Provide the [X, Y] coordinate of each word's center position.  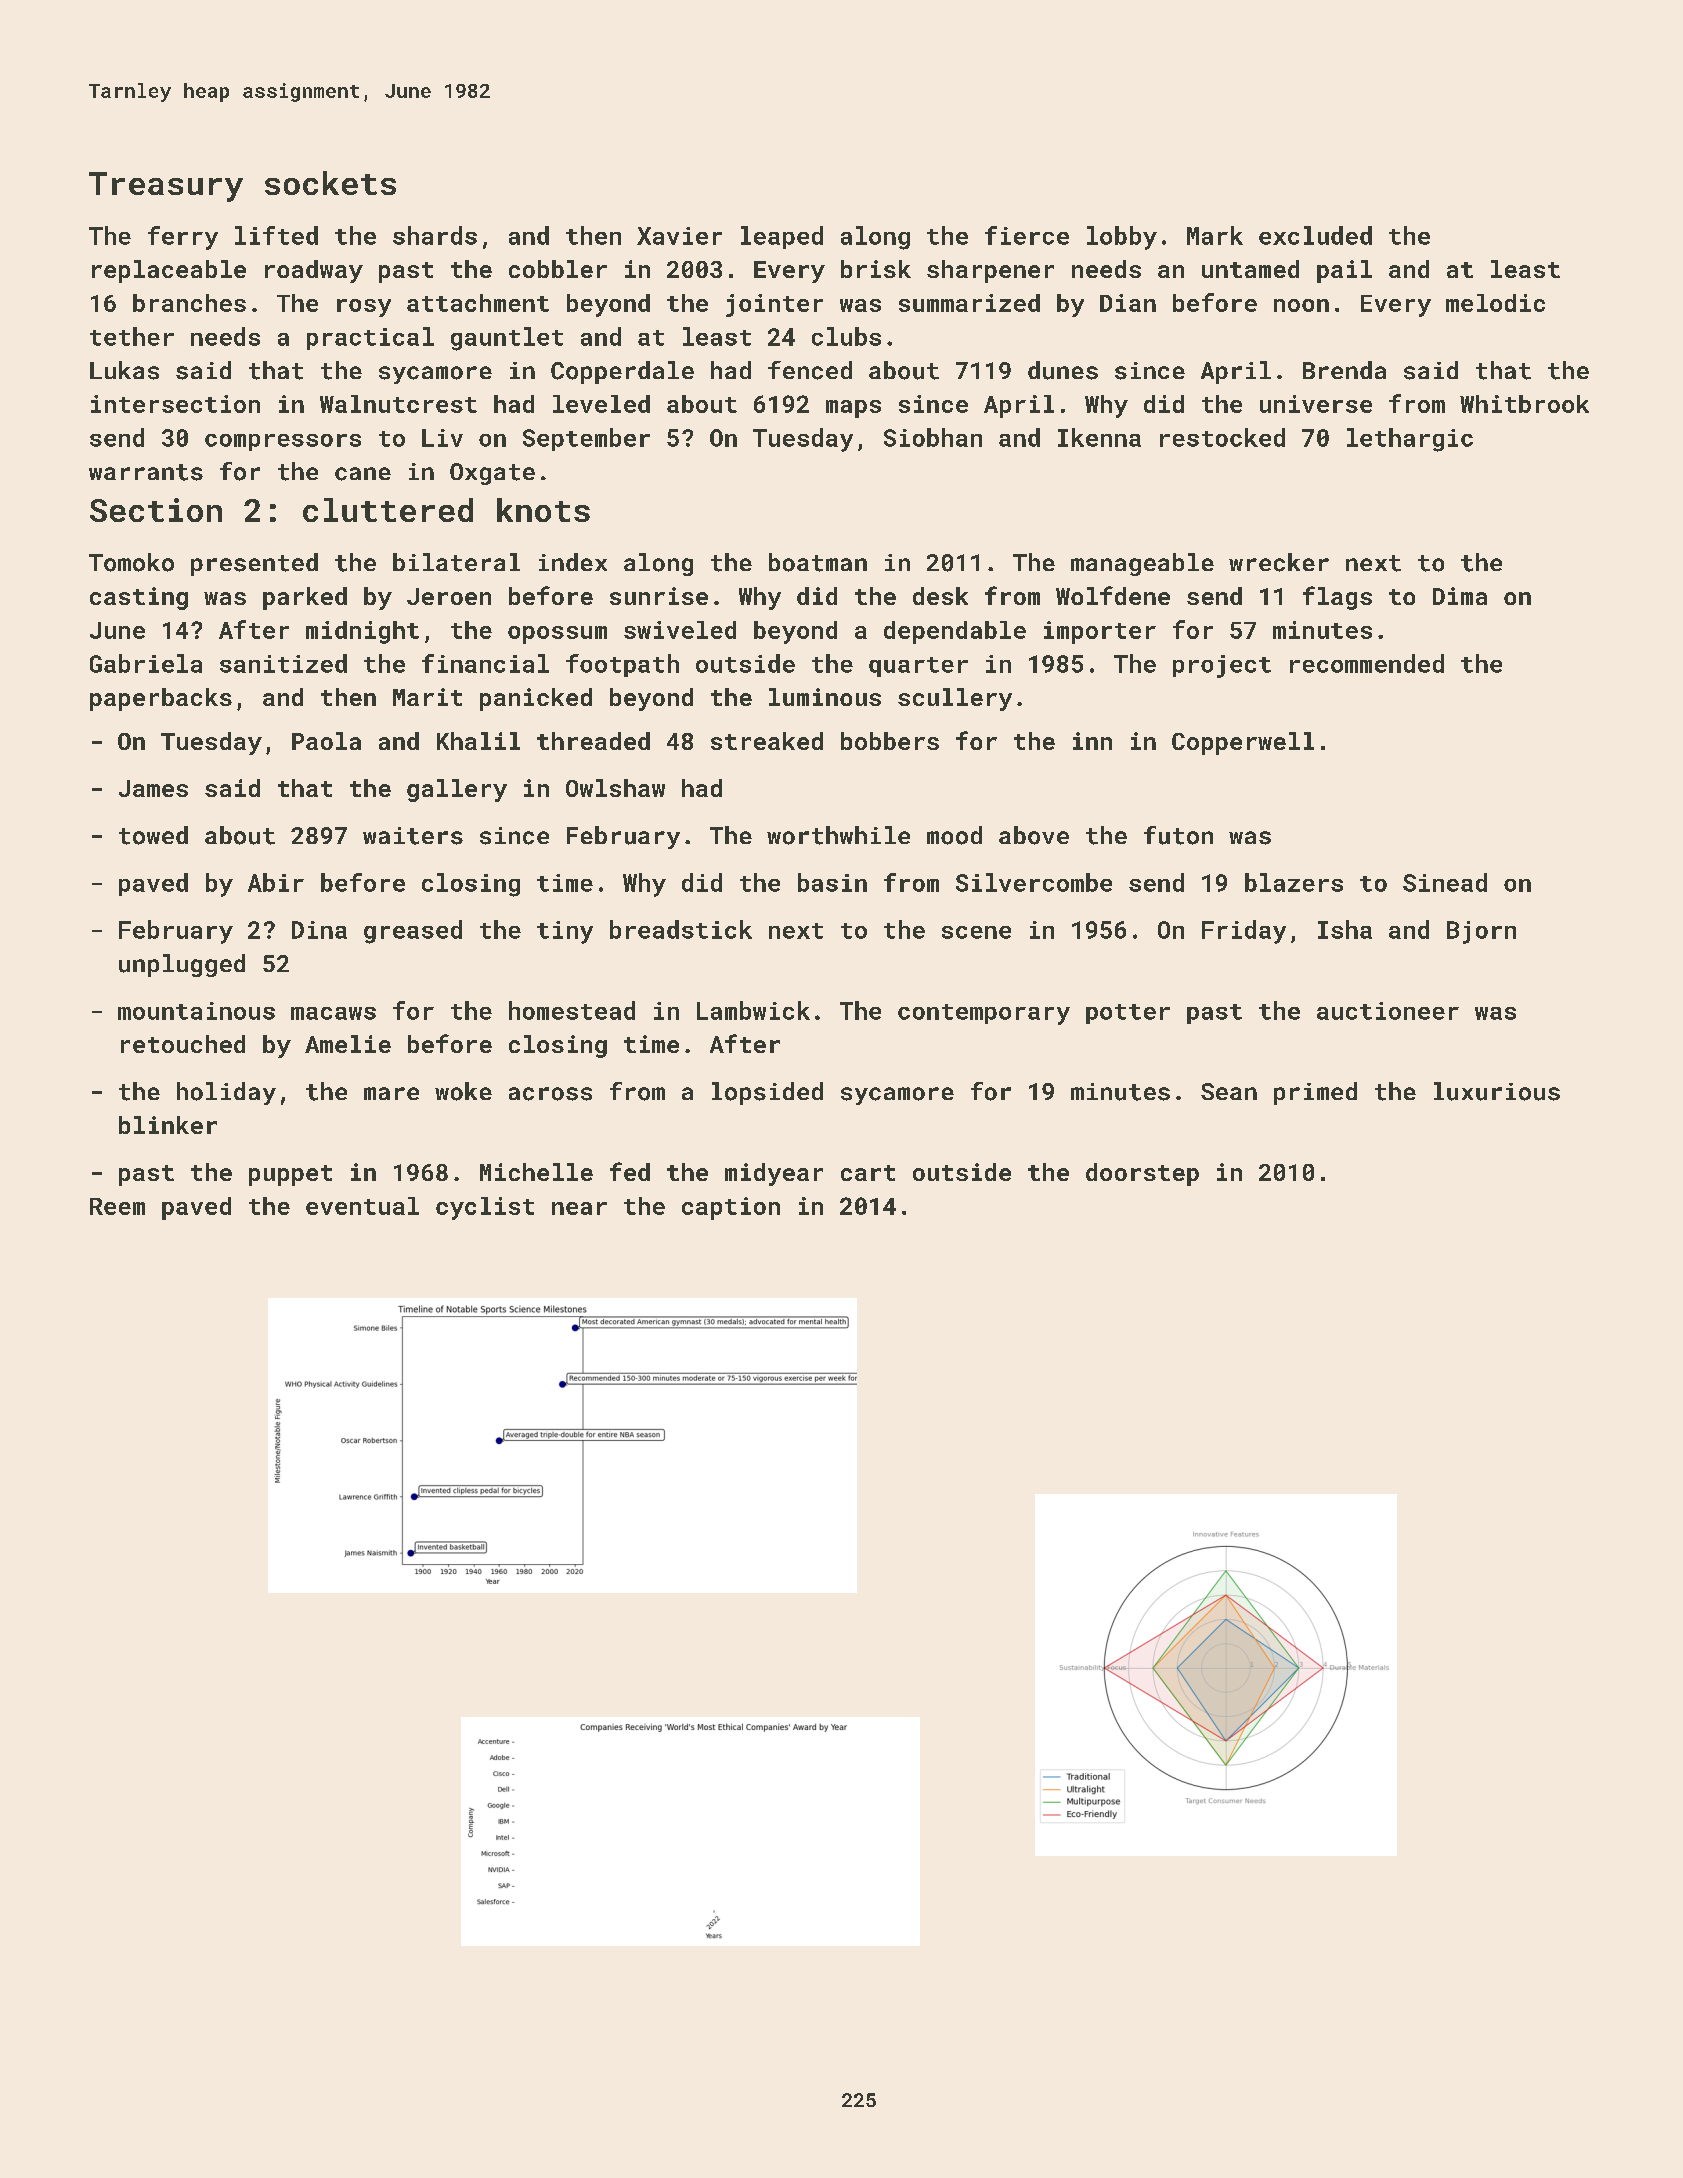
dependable [955, 632]
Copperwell [1243, 743]
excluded [1315, 235]
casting [139, 598]
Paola [326, 741]
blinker [168, 1125]
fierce [1027, 235]
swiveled [680, 630]
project [1222, 666]
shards [435, 235]
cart [868, 1173]
